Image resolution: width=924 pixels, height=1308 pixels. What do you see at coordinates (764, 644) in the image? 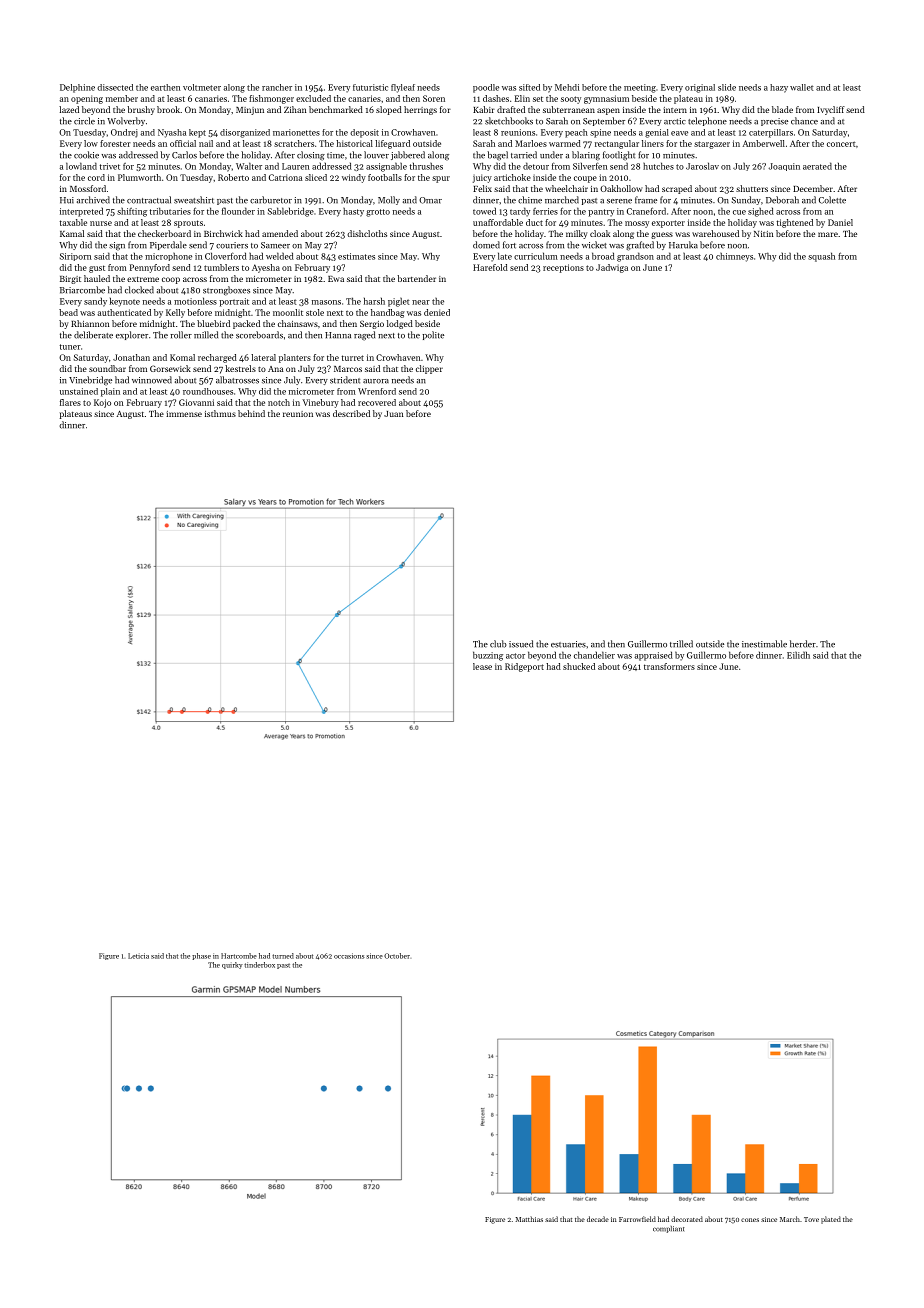
I see `inestimable` at bounding box center [764, 644].
